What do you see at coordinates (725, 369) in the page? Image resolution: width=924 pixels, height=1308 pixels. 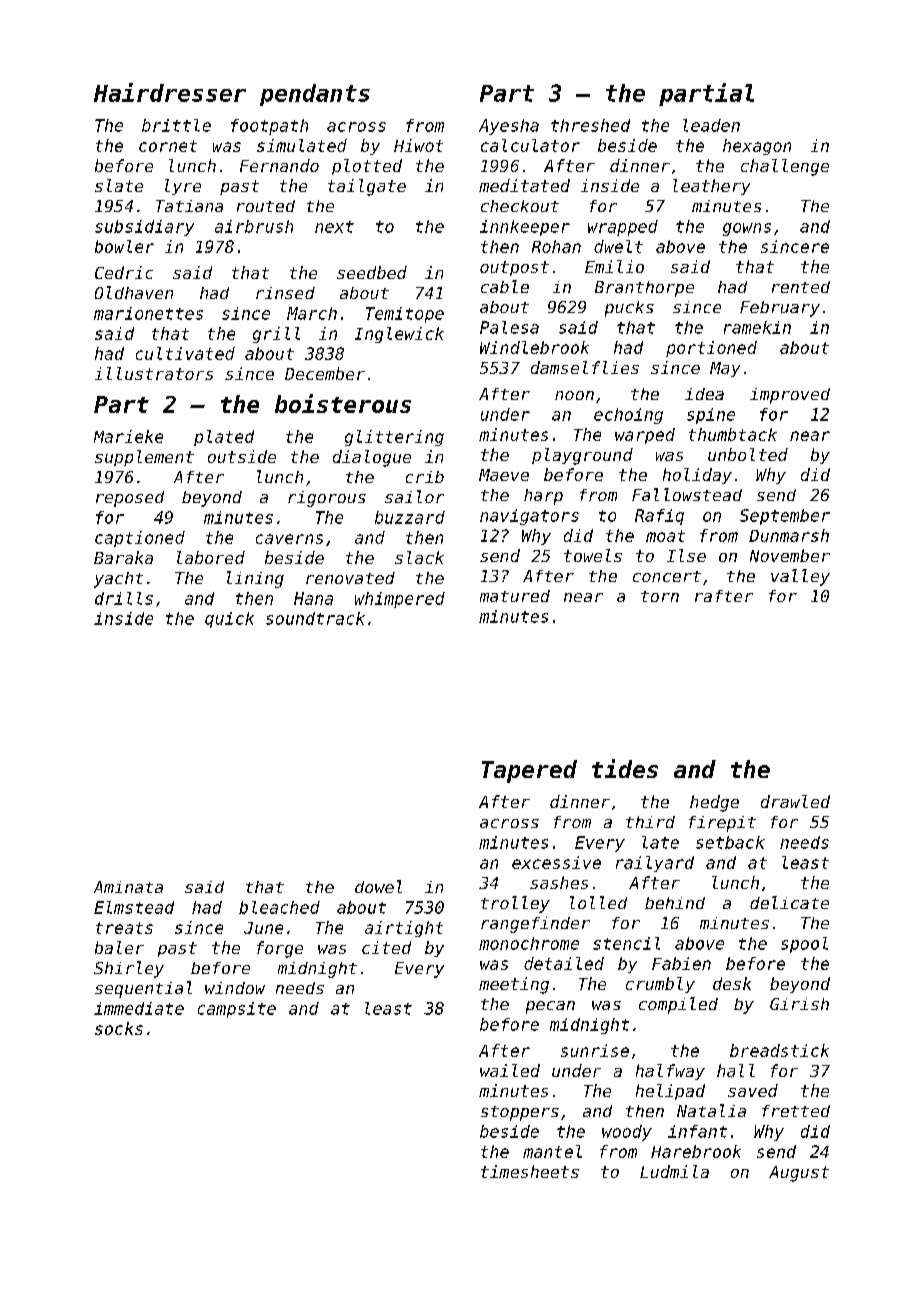 I see `May` at bounding box center [725, 369].
